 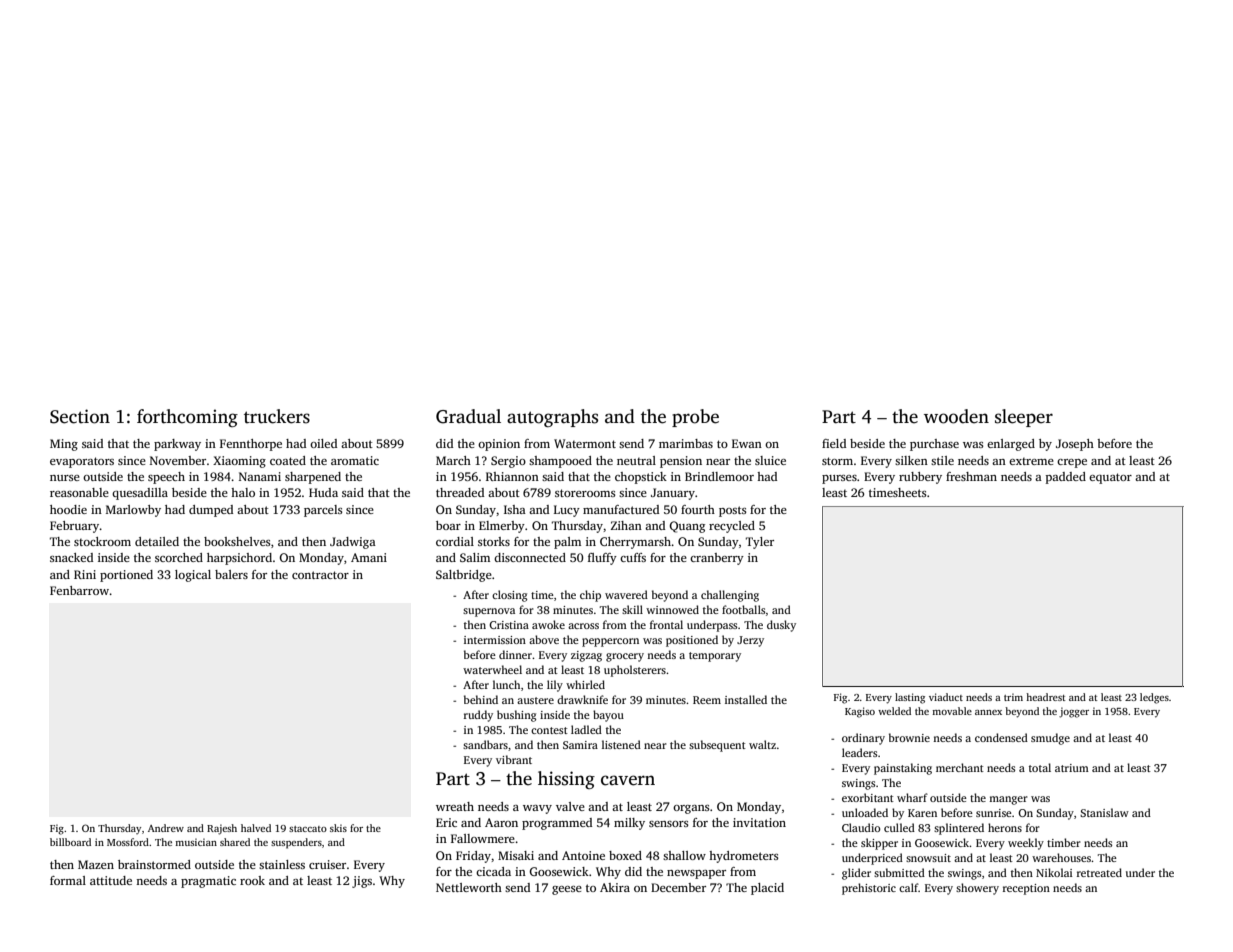 I want to click on halved, so click(x=256, y=828).
